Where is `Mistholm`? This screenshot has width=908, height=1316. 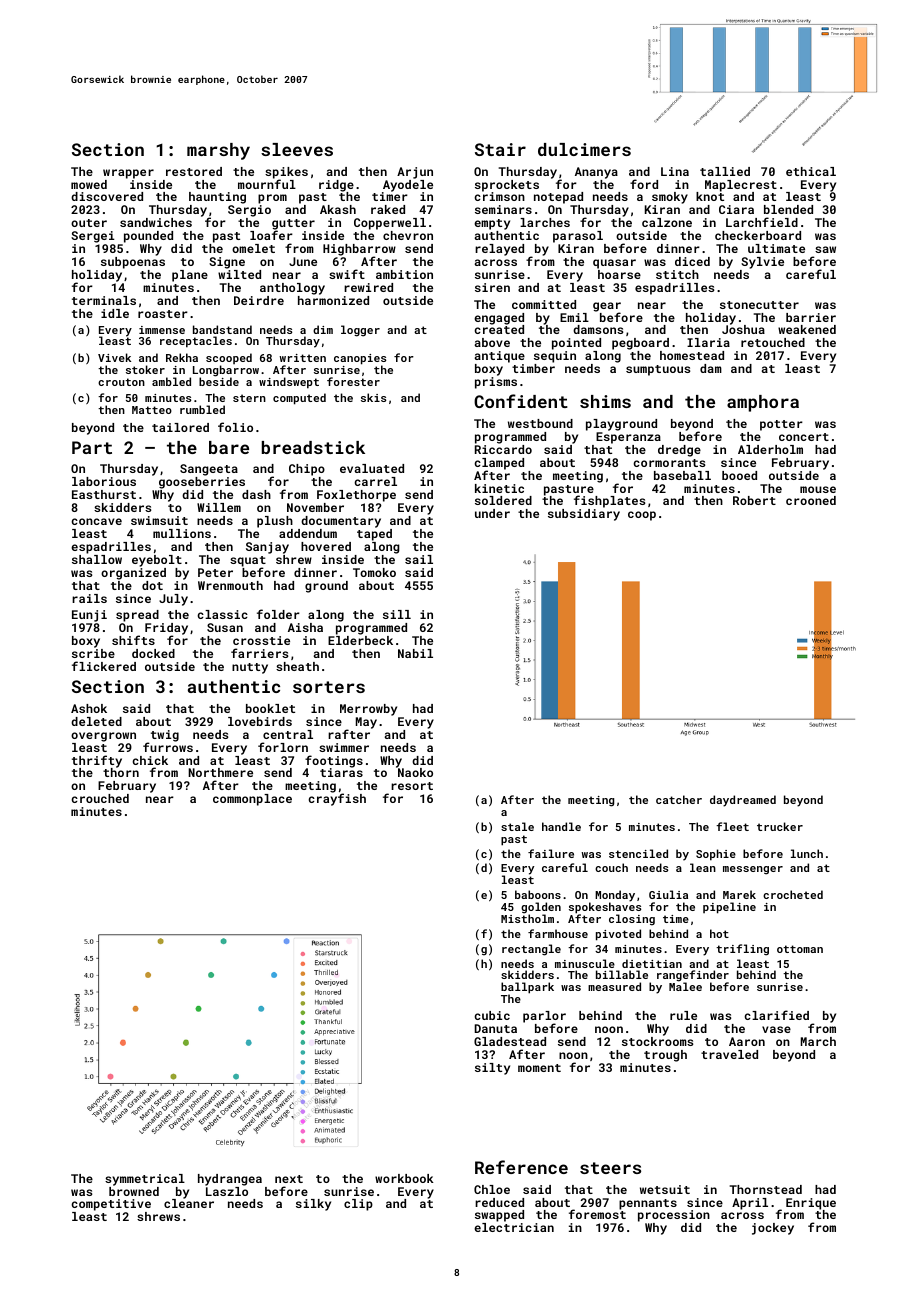
Mistholm is located at coordinates (527, 918).
